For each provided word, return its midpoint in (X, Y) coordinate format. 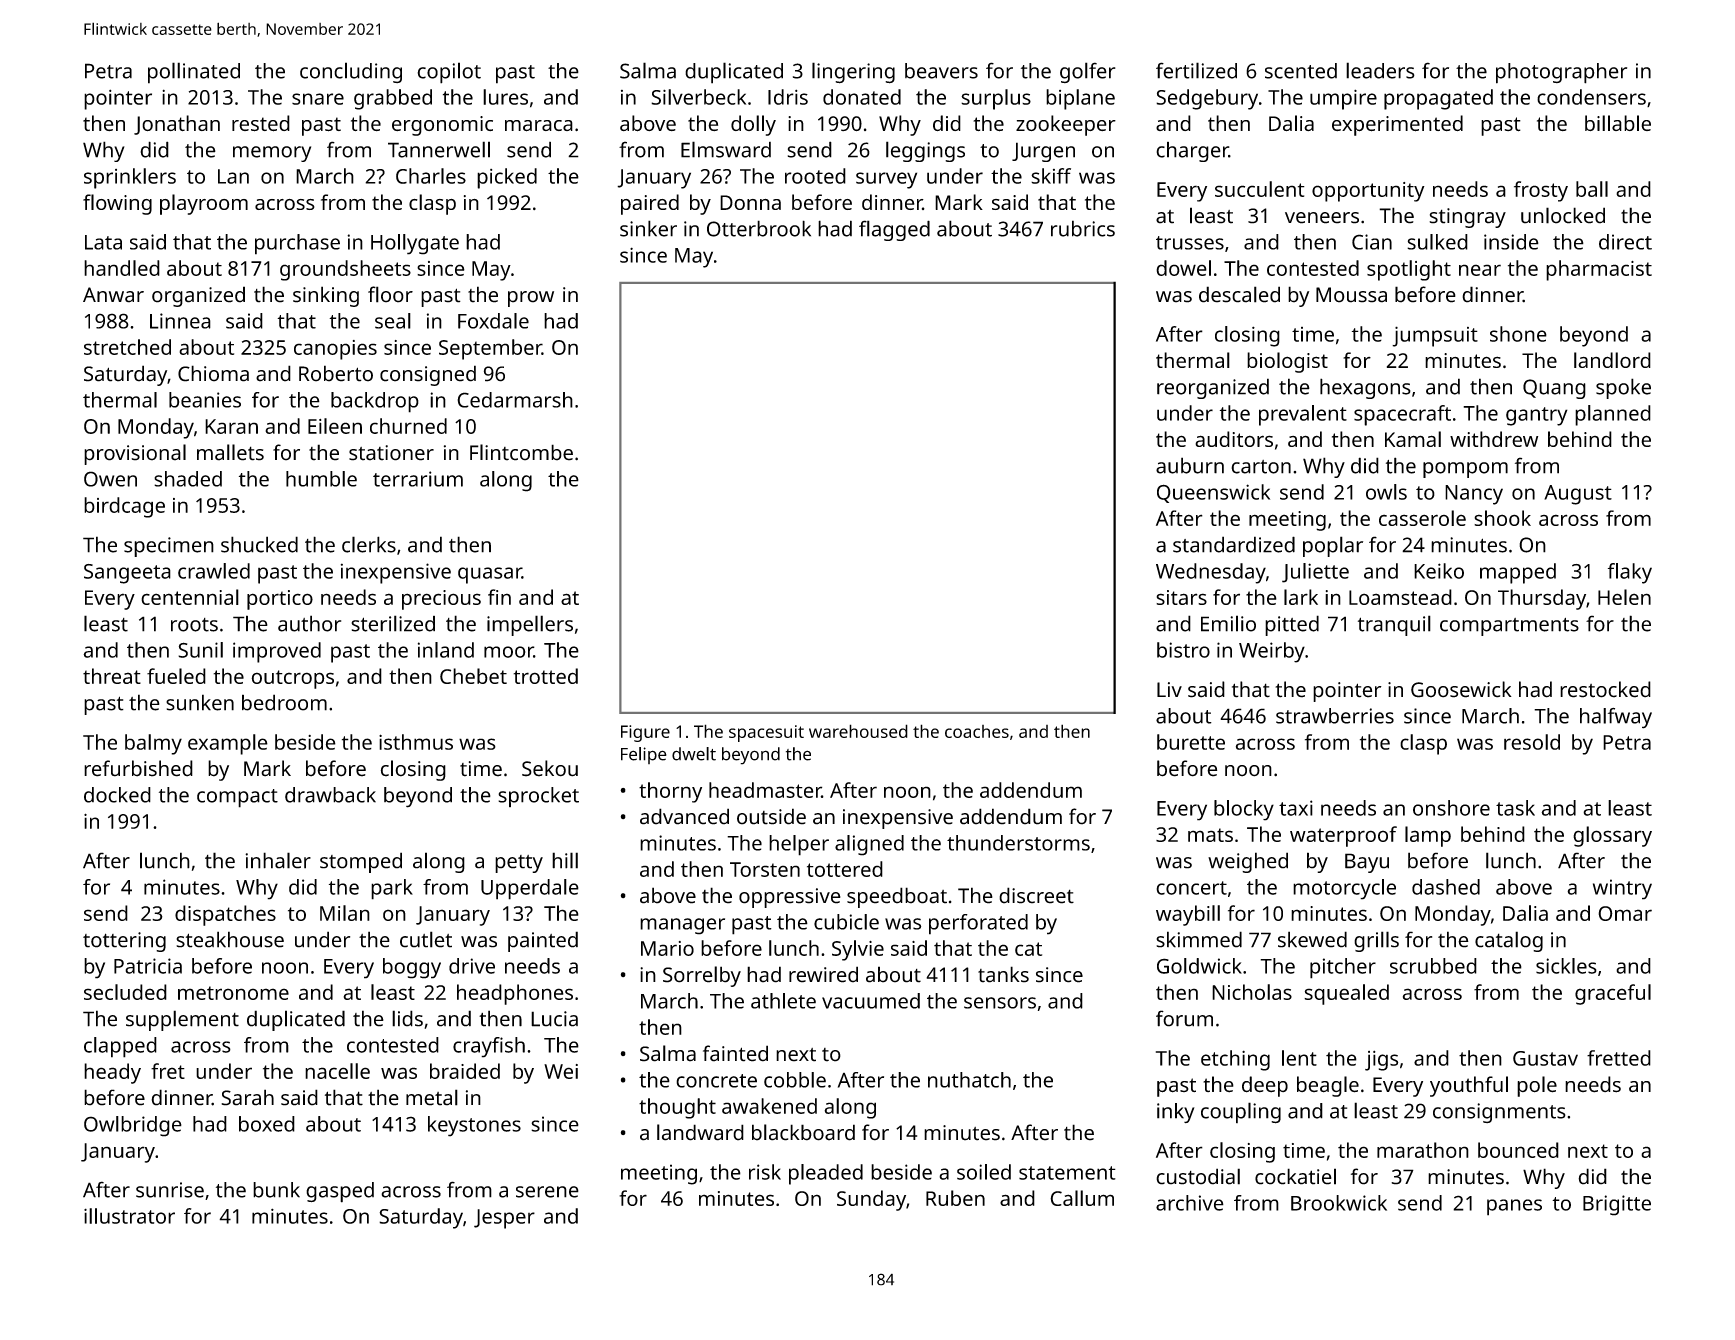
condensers (1591, 97)
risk (765, 1172)
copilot (449, 73)
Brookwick (1339, 1203)
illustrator (129, 1216)
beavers (941, 71)
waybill (1188, 915)
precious (441, 600)
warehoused (858, 731)
